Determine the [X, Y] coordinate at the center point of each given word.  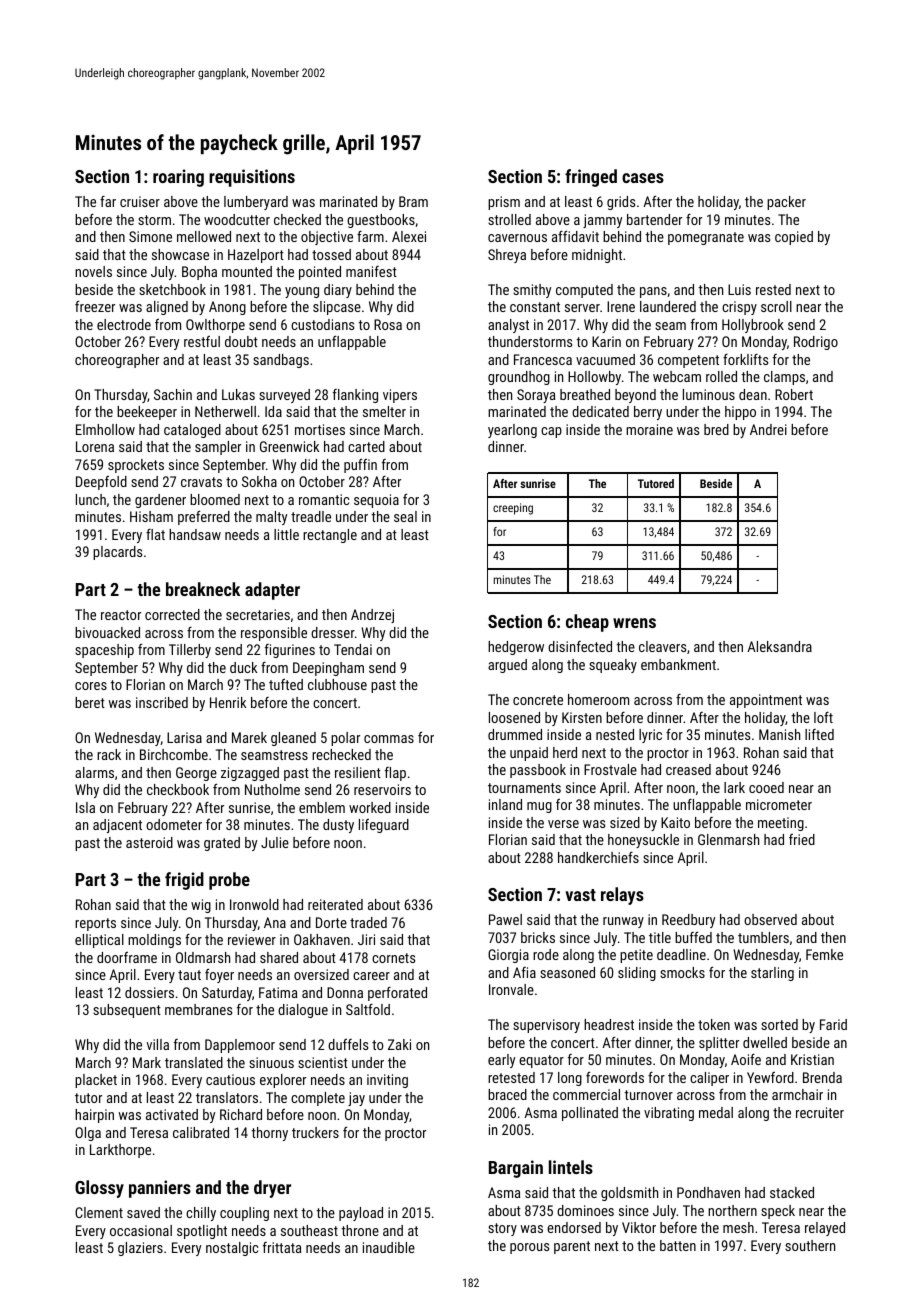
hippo [740, 413]
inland [505, 804]
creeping [513, 509]
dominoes [585, 1210]
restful [202, 341]
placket [96, 1081]
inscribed [162, 702]
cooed [766, 787]
